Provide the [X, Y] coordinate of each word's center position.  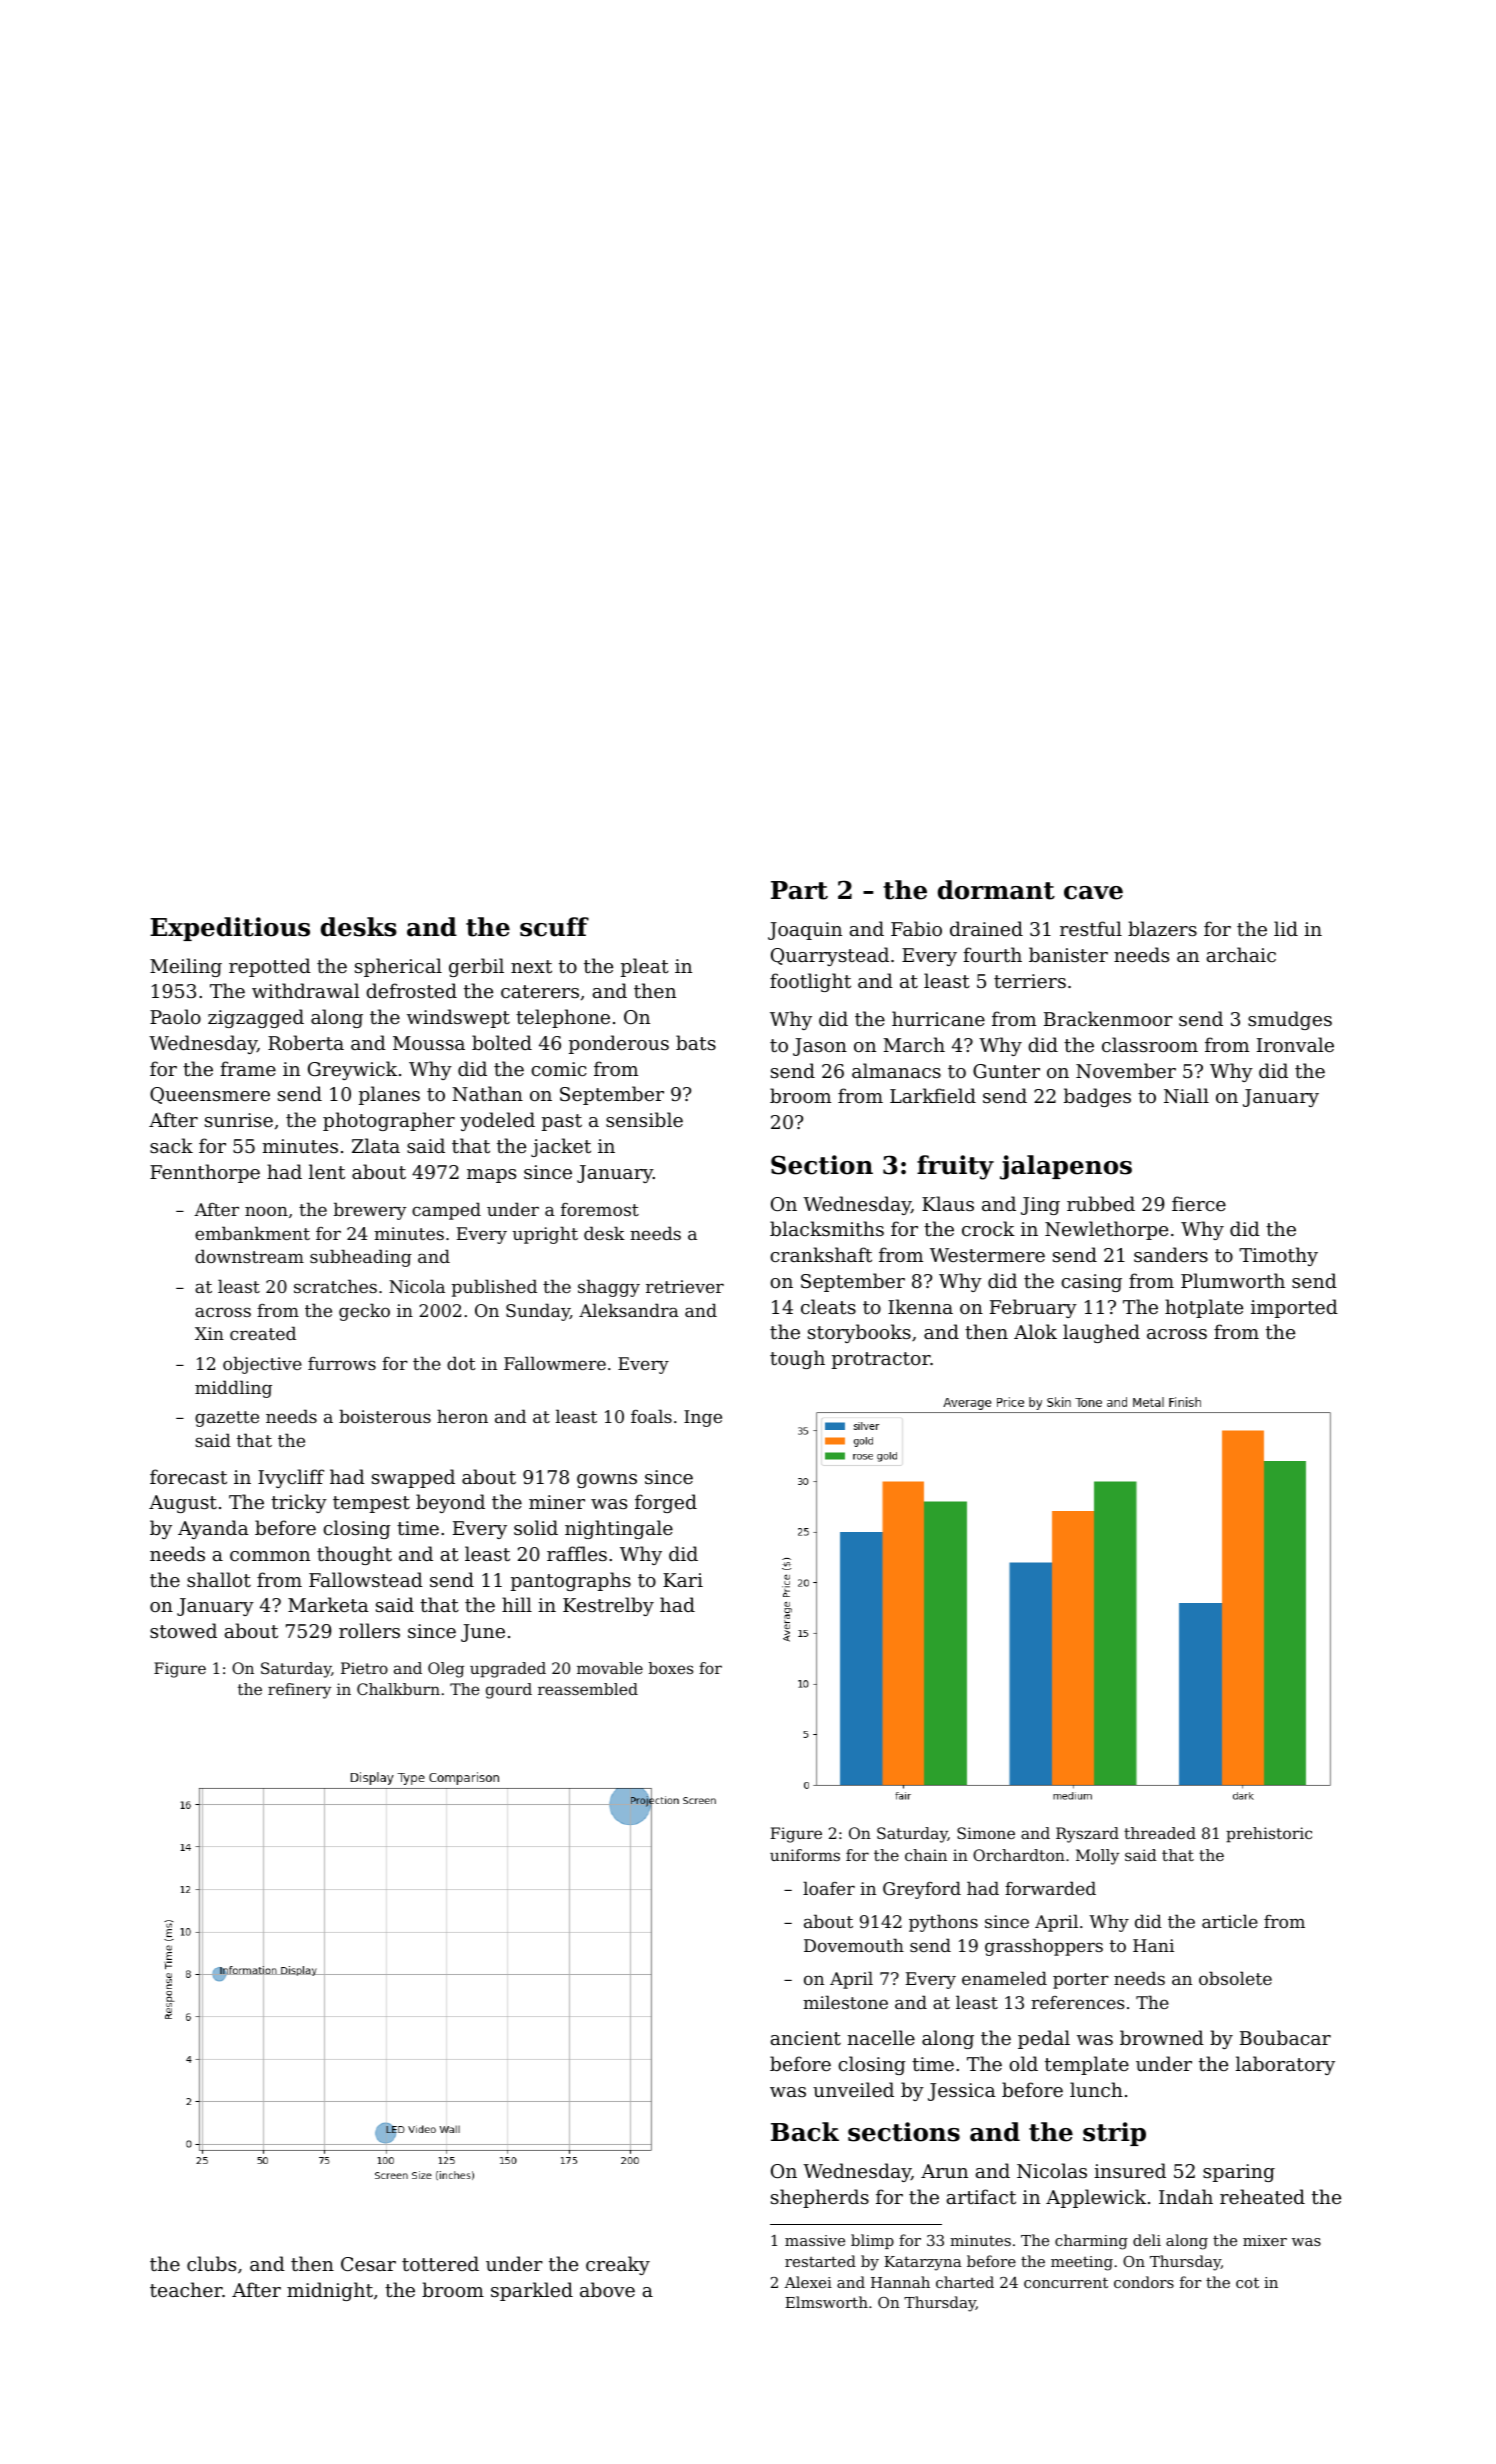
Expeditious [230, 929]
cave [1093, 893]
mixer [1265, 2240]
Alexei [808, 2282]
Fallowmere [555, 1363]
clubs [211, 2263]
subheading [361, 1258]
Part [799, 890]
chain [926, 1855]
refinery [299, 1691]
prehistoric [1269, 1835]
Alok [1035, 1331]
